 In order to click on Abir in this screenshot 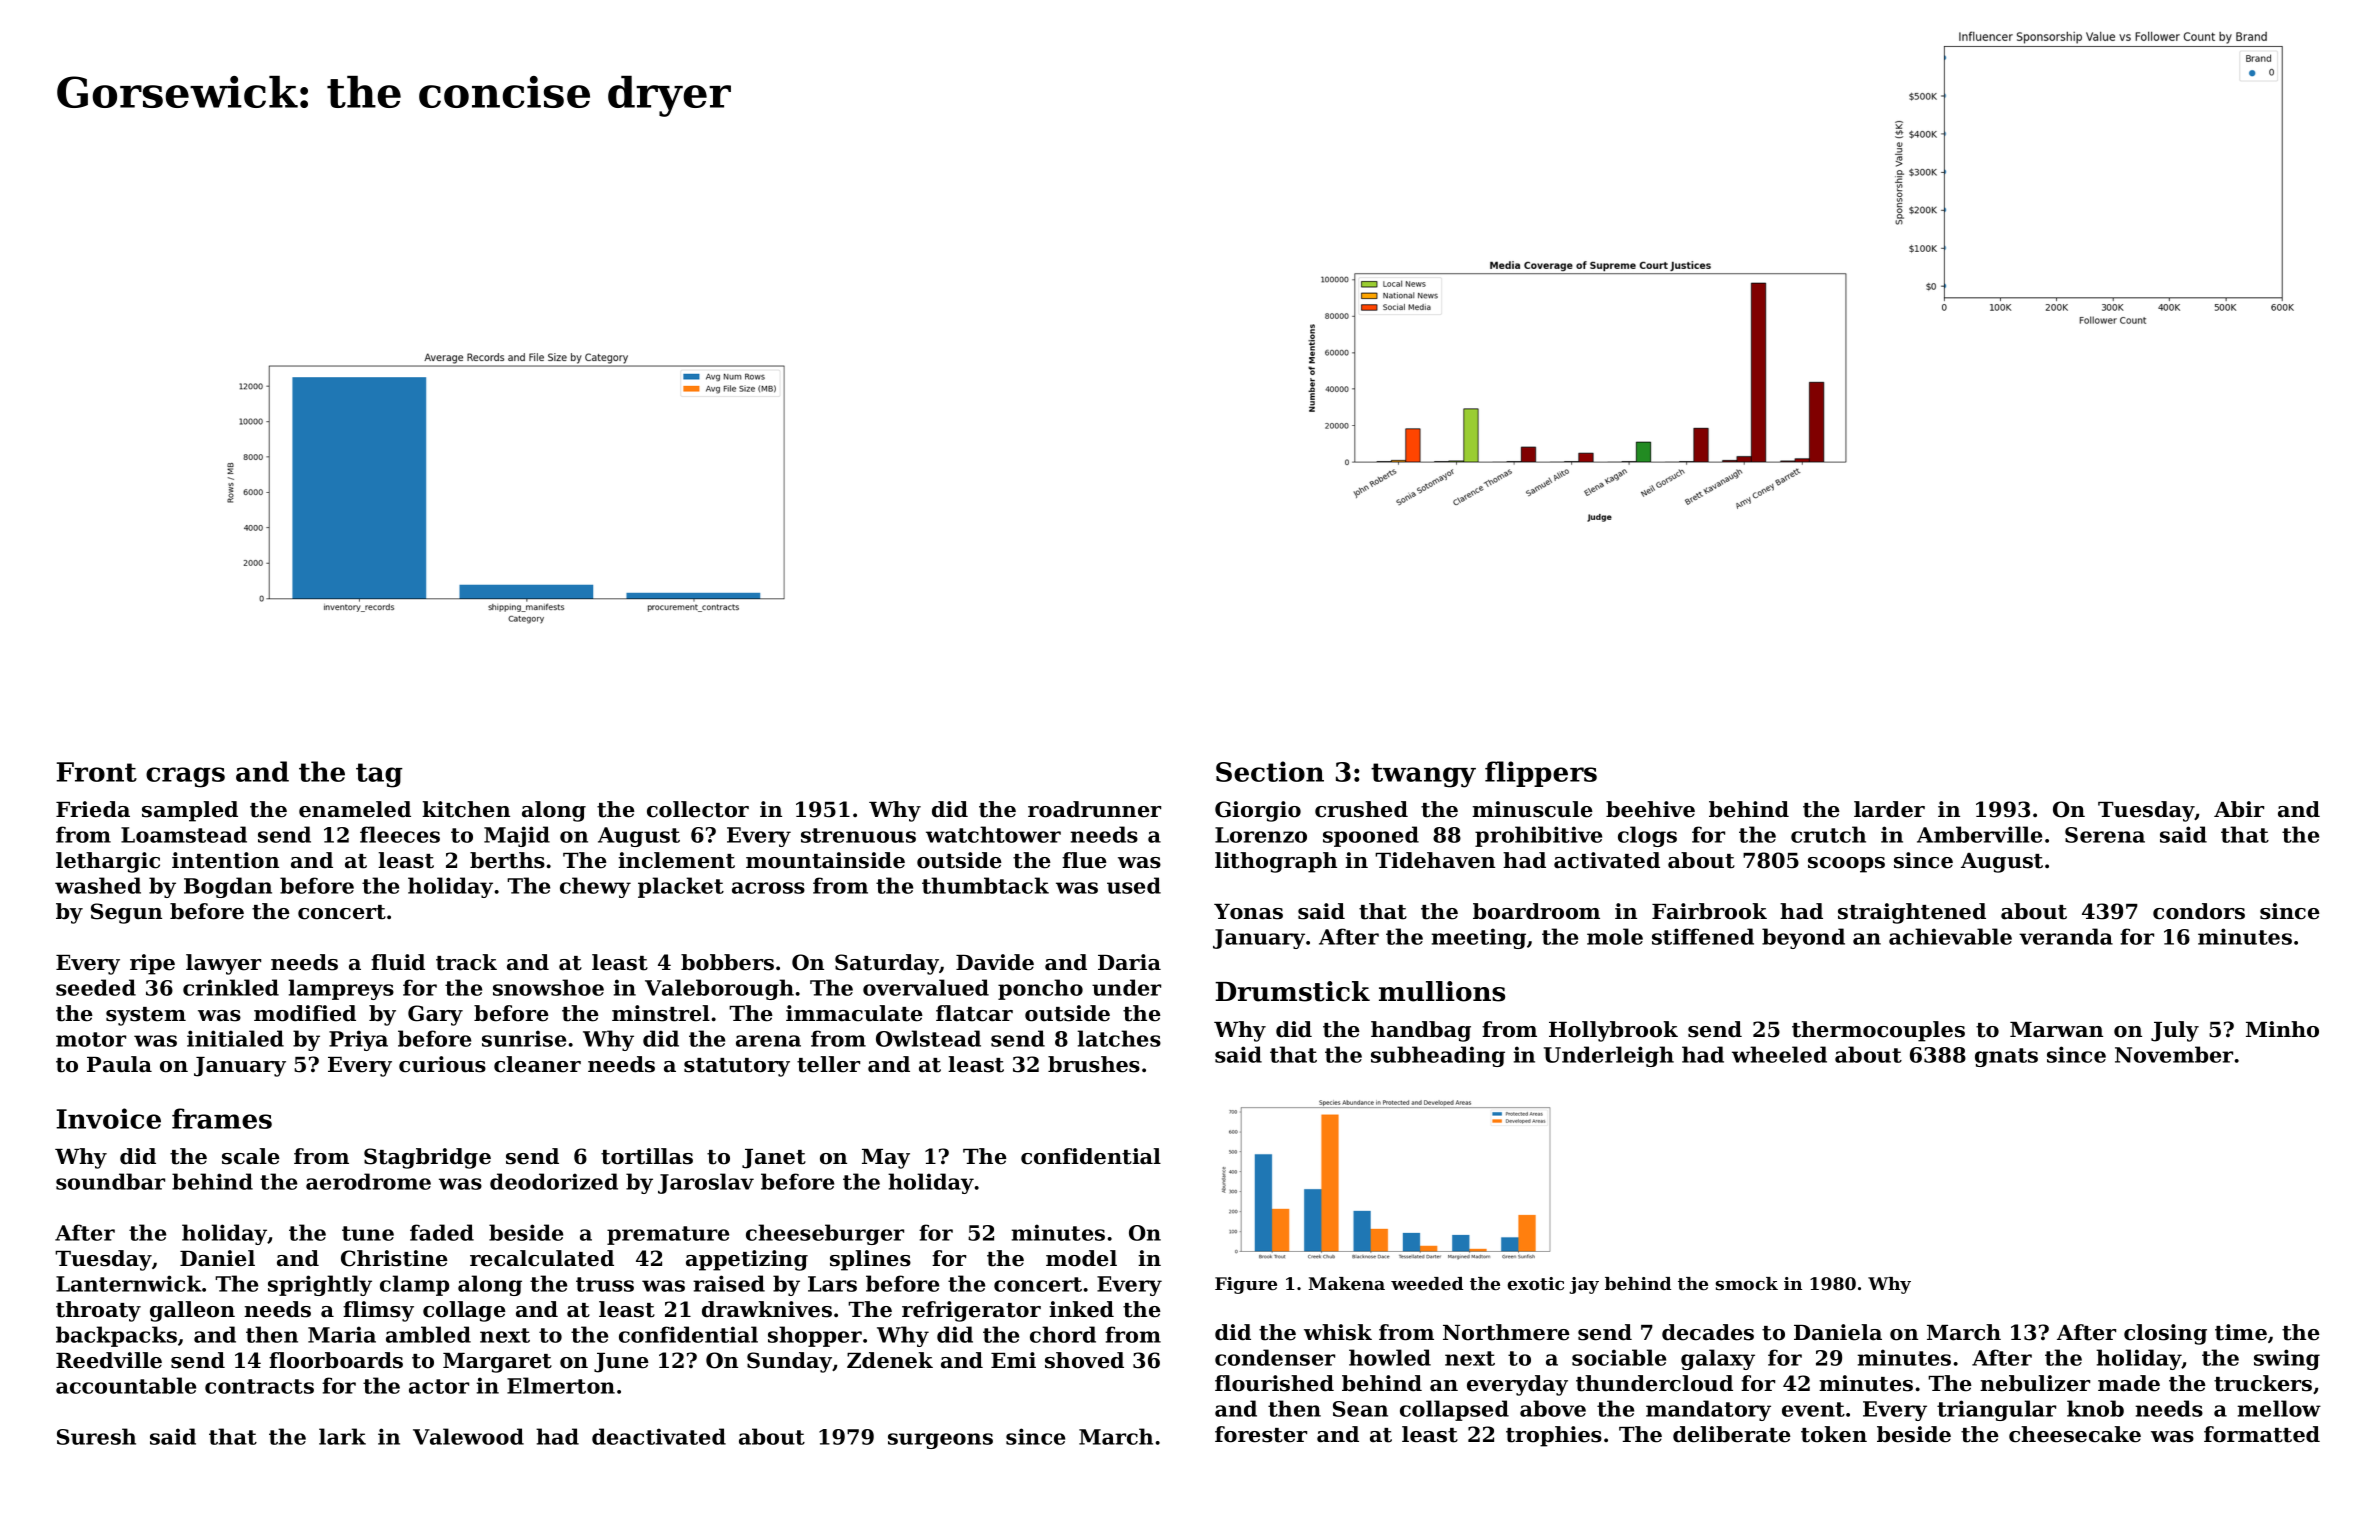, I will do `click(2239, 809)`.
